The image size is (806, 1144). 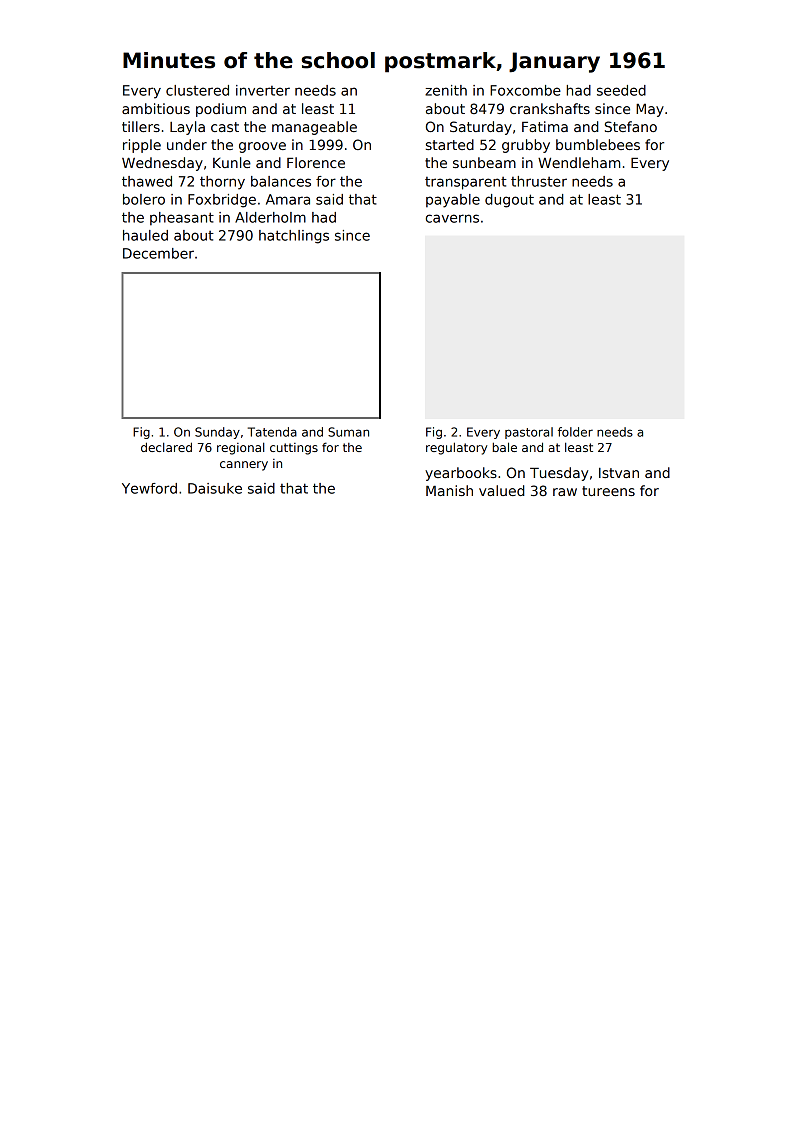 I want to click on pastoral, so click(x=529, y=433).
